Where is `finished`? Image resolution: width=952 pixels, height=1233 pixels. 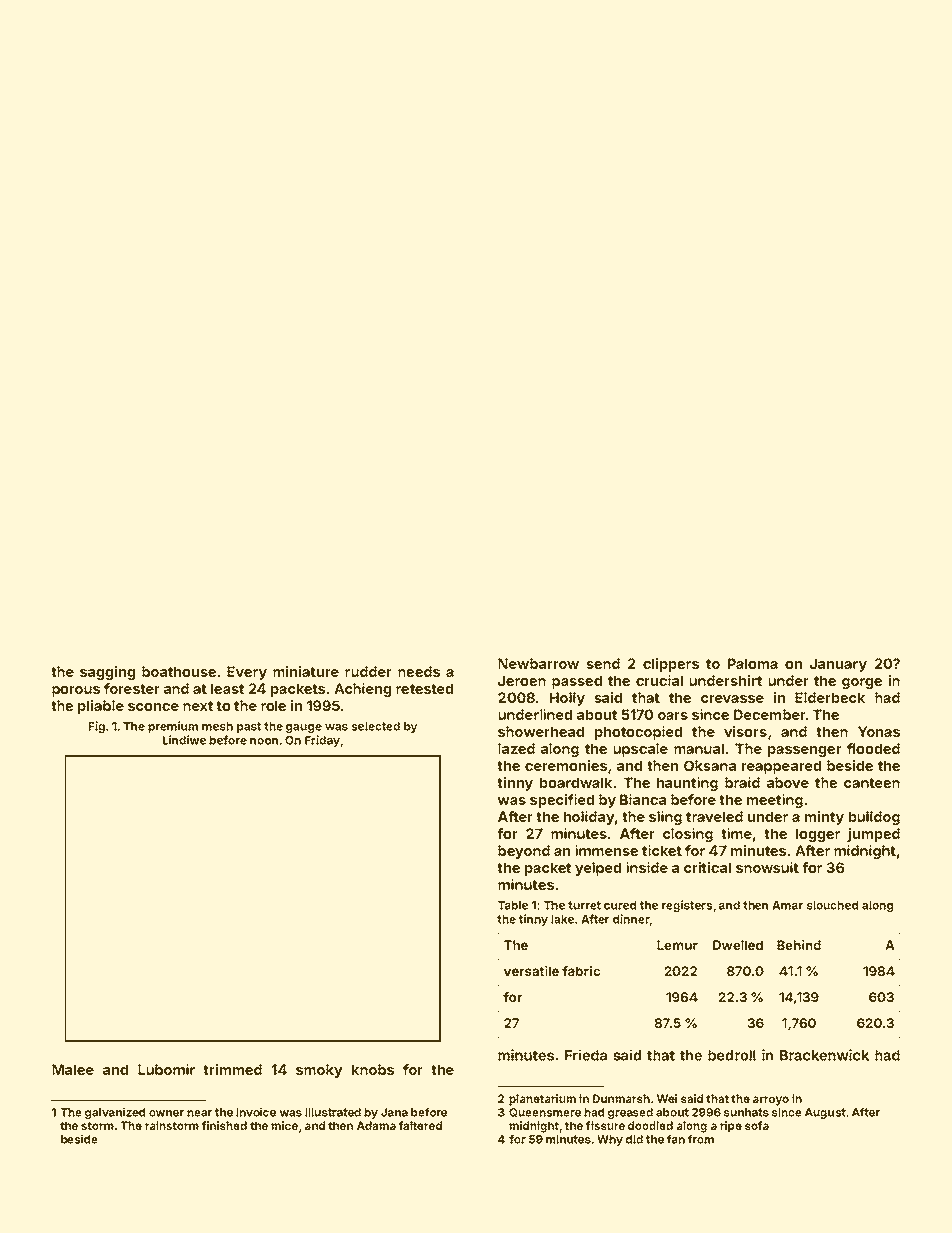 finished is located at coordinates (224, 1125).
